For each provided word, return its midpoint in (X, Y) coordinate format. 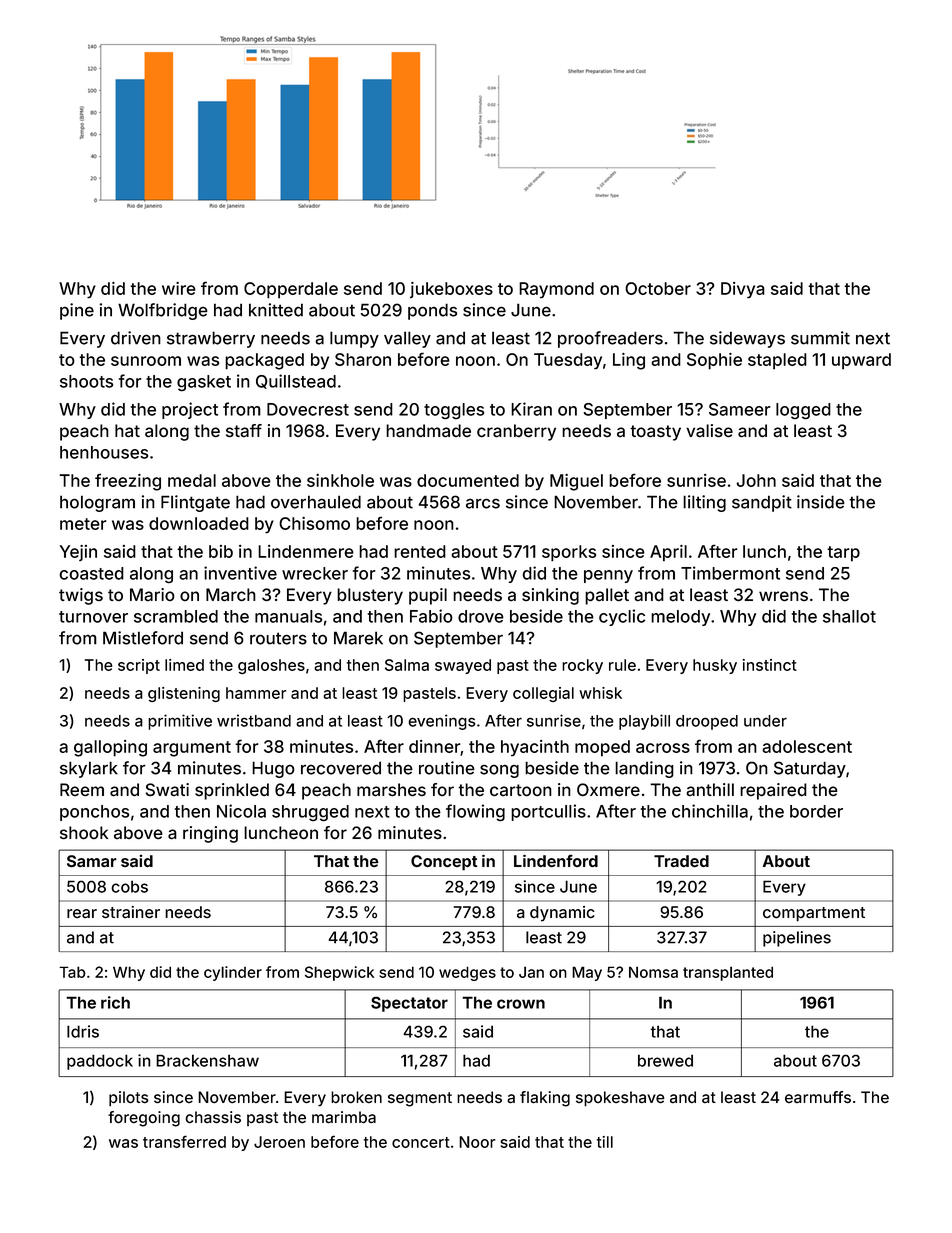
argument (192, 749)
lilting (704, 503)
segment (420, 1099)
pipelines (797, 939)
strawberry (211, 339)
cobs (129, 886)
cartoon (521, 790)
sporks (569, 553)
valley (407, 339)
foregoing (144, 1119)
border (816, 811)
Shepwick (339, 973)
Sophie (714, 361)
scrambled (176, 616)
